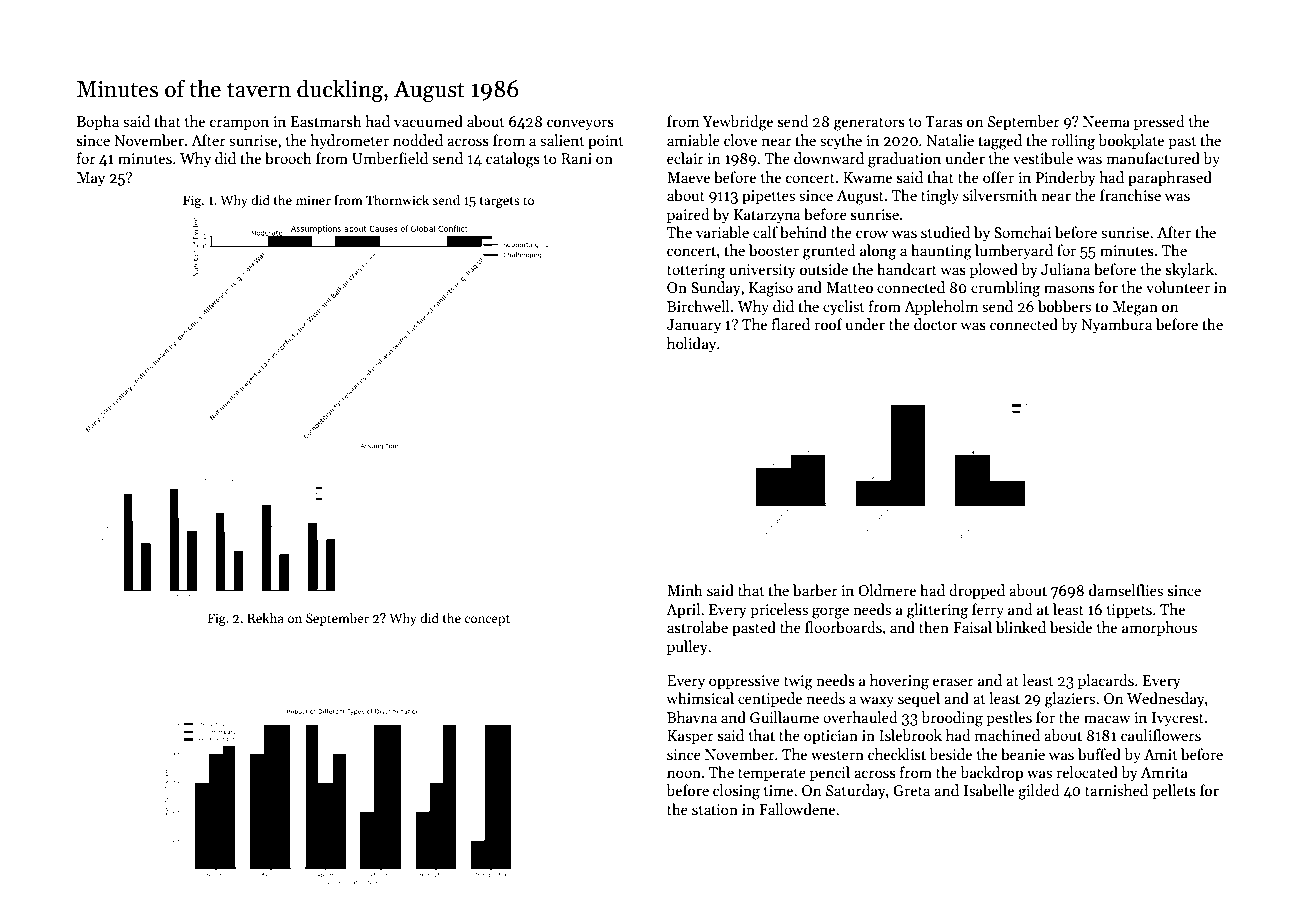 The image size is (1308, 924). What do you see at coordinates (691, 344) in the image?
I see `holiday` at bounding box center [691, 344].
